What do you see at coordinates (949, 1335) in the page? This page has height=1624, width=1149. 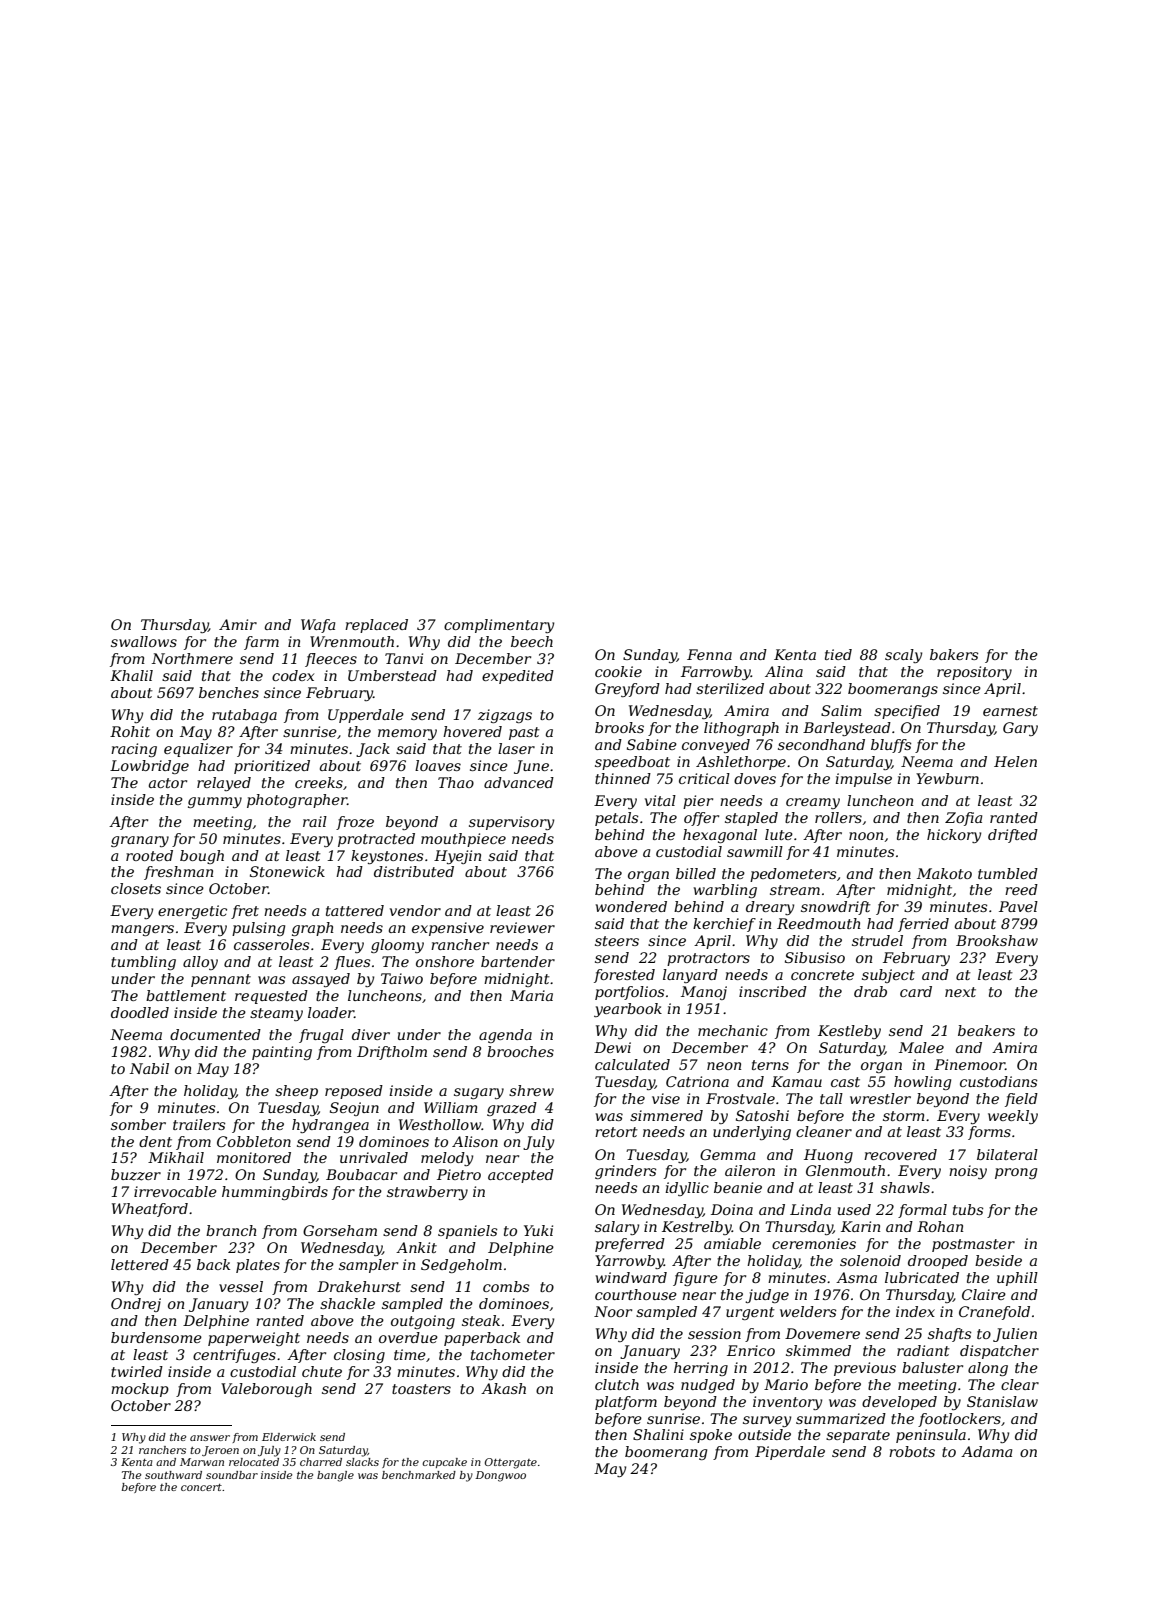 I see `shafts` at bounding box center [949, 1335].
